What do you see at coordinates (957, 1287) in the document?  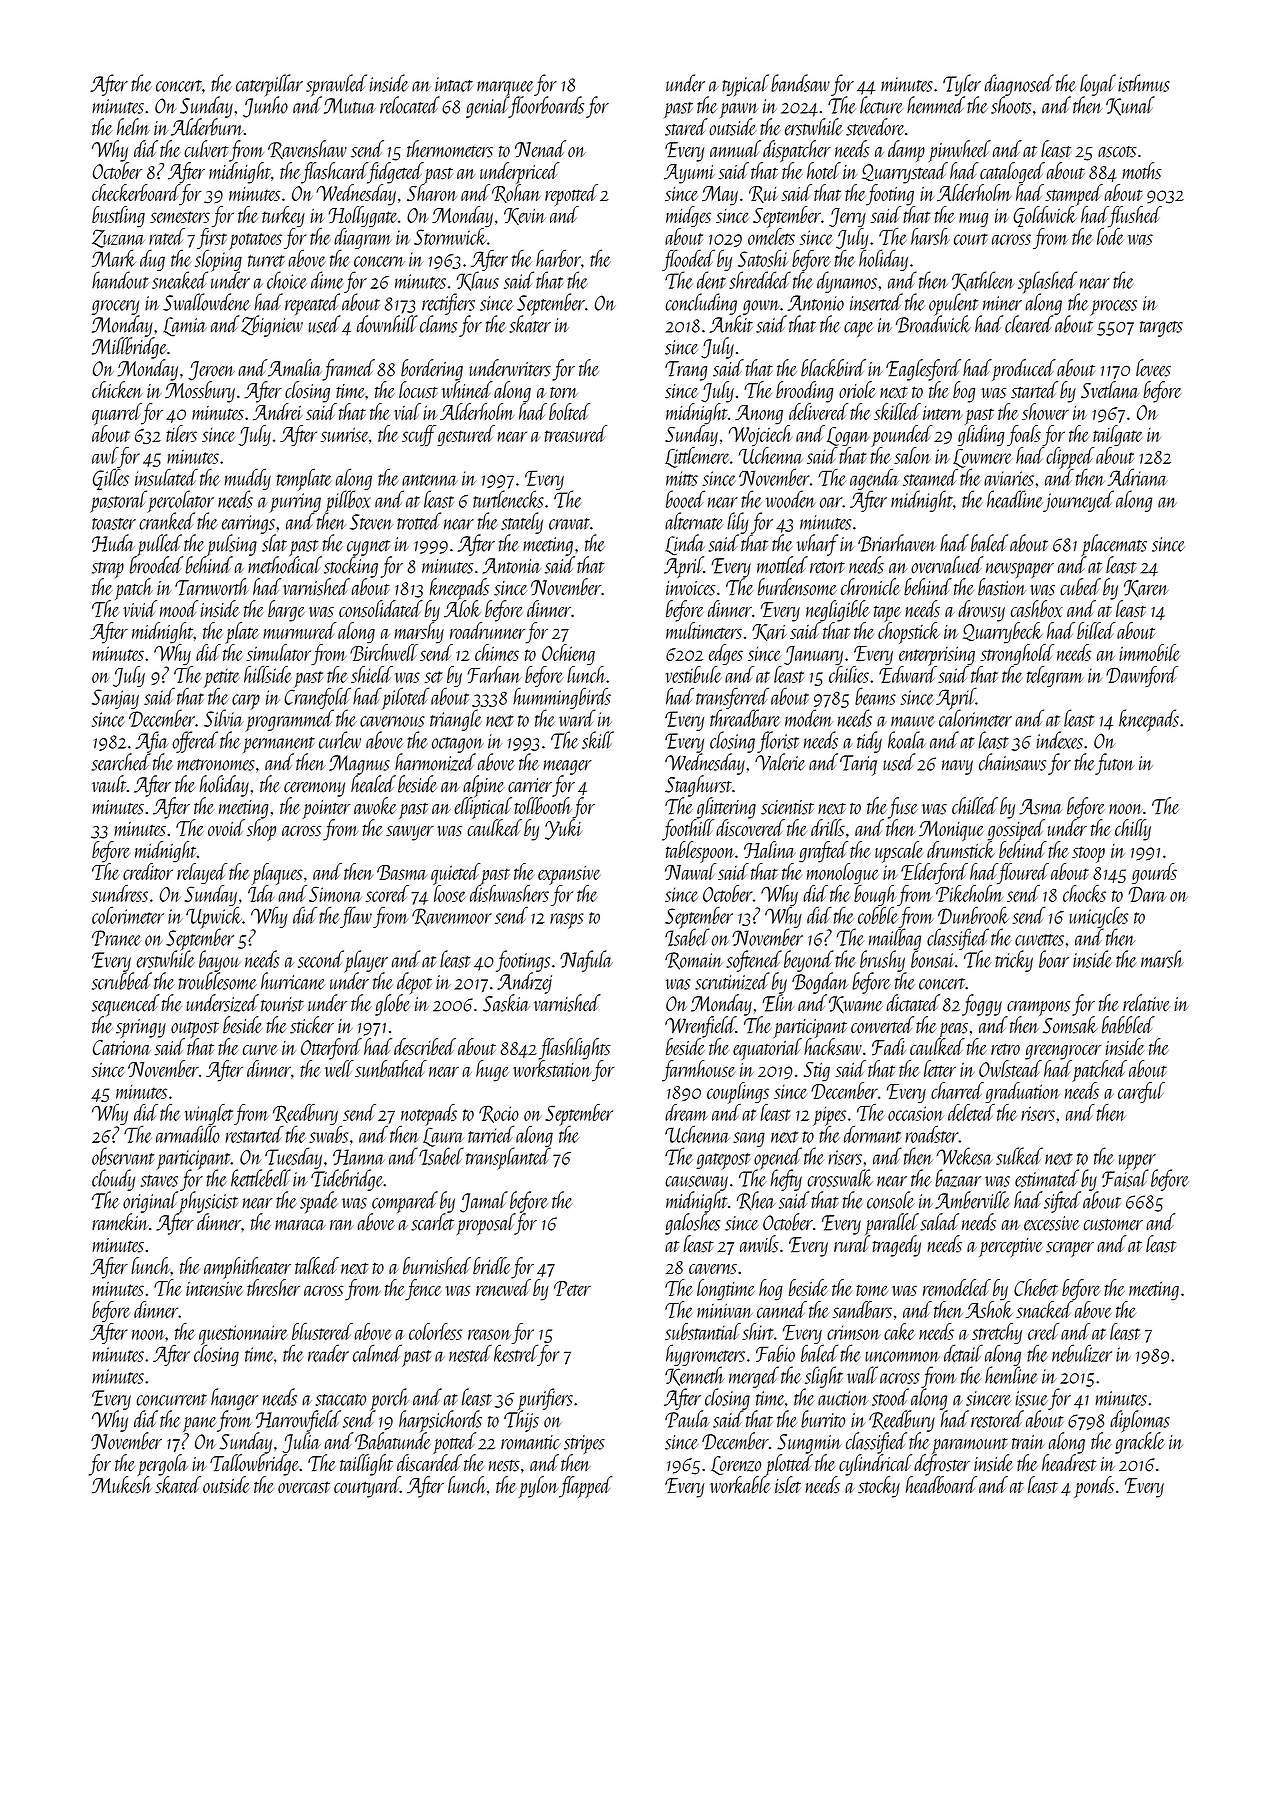 I see `remodeled` at bounding box center [957, 1287].
